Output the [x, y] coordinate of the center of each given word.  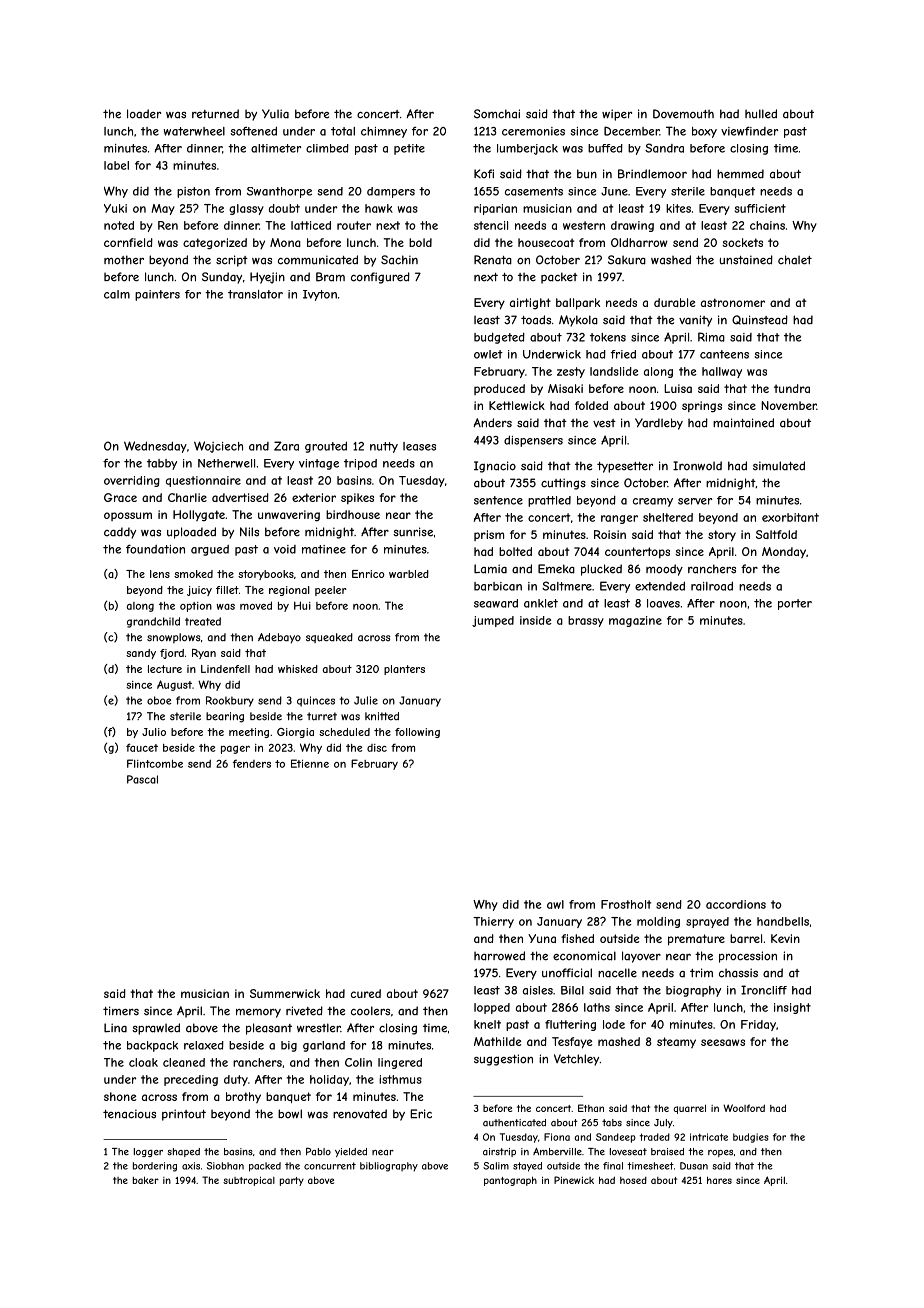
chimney [384, 132]
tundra [792, 388]
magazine [635, 621]
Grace [120, 497]
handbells [783, 921]
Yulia [275, 114]
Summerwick [285, 993]
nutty [384, 447]
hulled [761, 114]
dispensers [533, 441]
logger [148, 1152]
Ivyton [320, 295]
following [417, 733]
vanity [695, 321]
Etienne [310, 763]
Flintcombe [155, 763]
